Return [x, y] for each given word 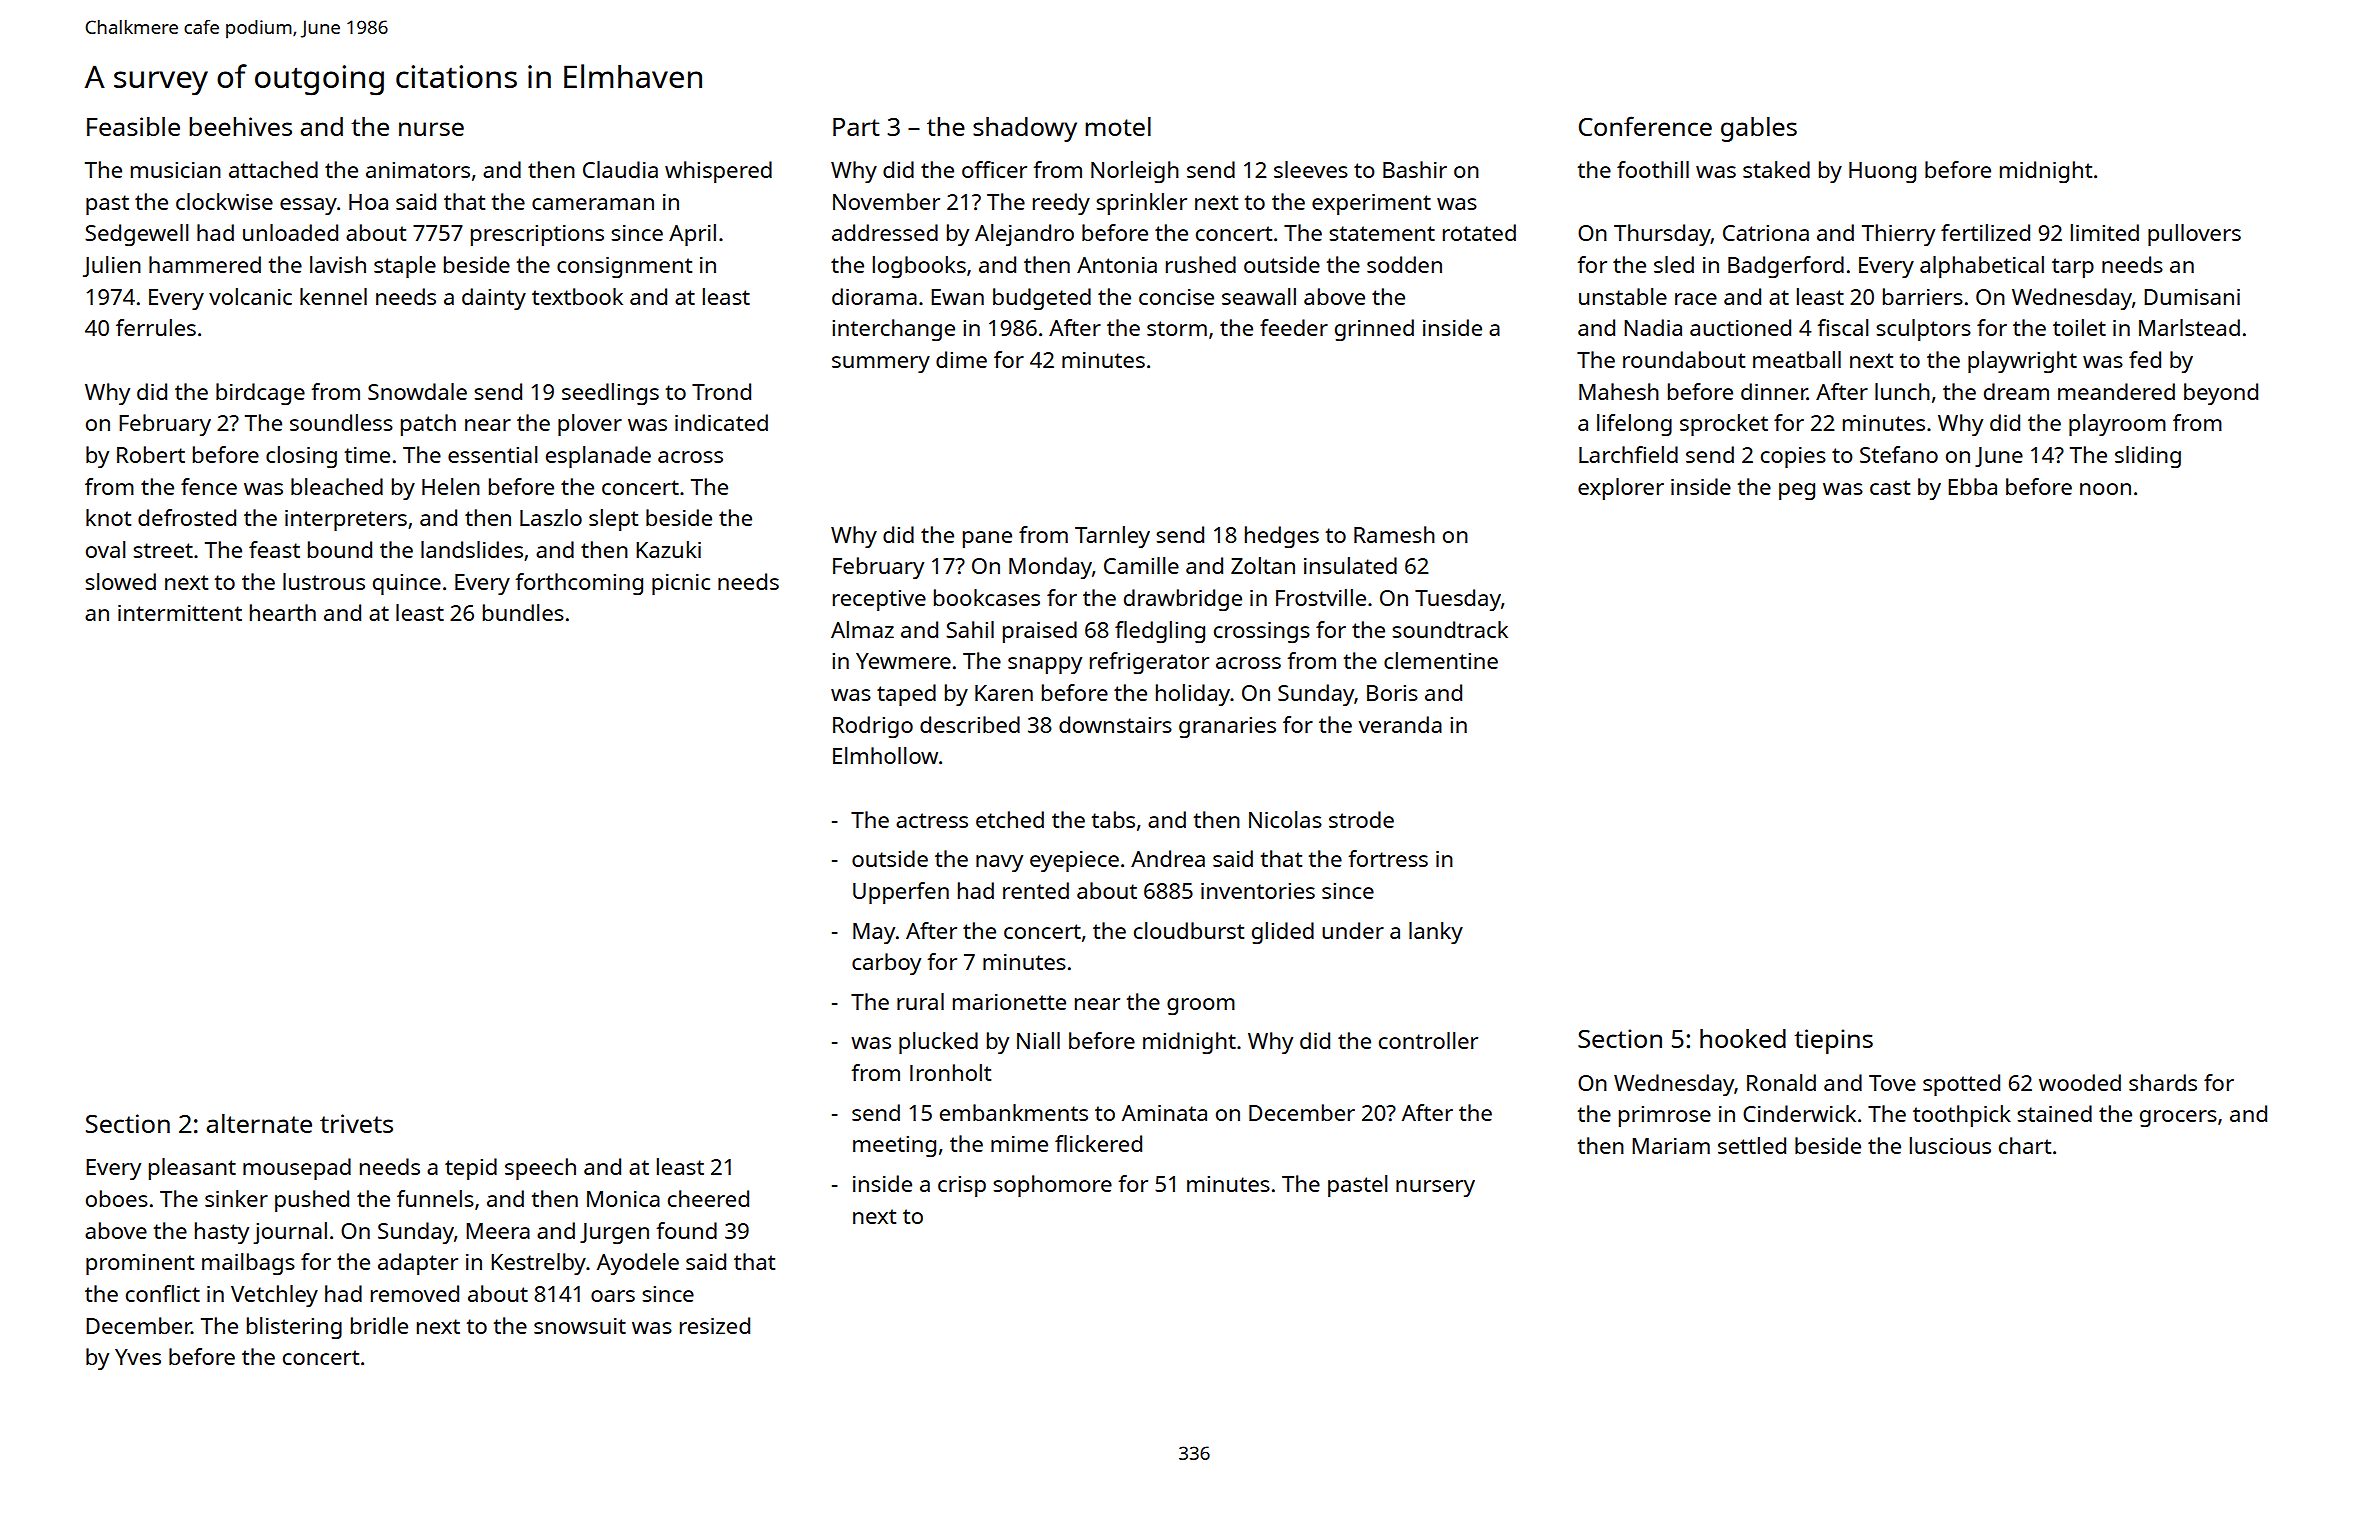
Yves [138, 1357]
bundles [523, 612]
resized [715, 1325]
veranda [1400, 724]
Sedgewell [137, 235]
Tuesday [1458, 600]
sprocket [1724, 425]
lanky [1436, 933]
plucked [938, 1043]
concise [1176, 297]
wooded [2080, 1082]
